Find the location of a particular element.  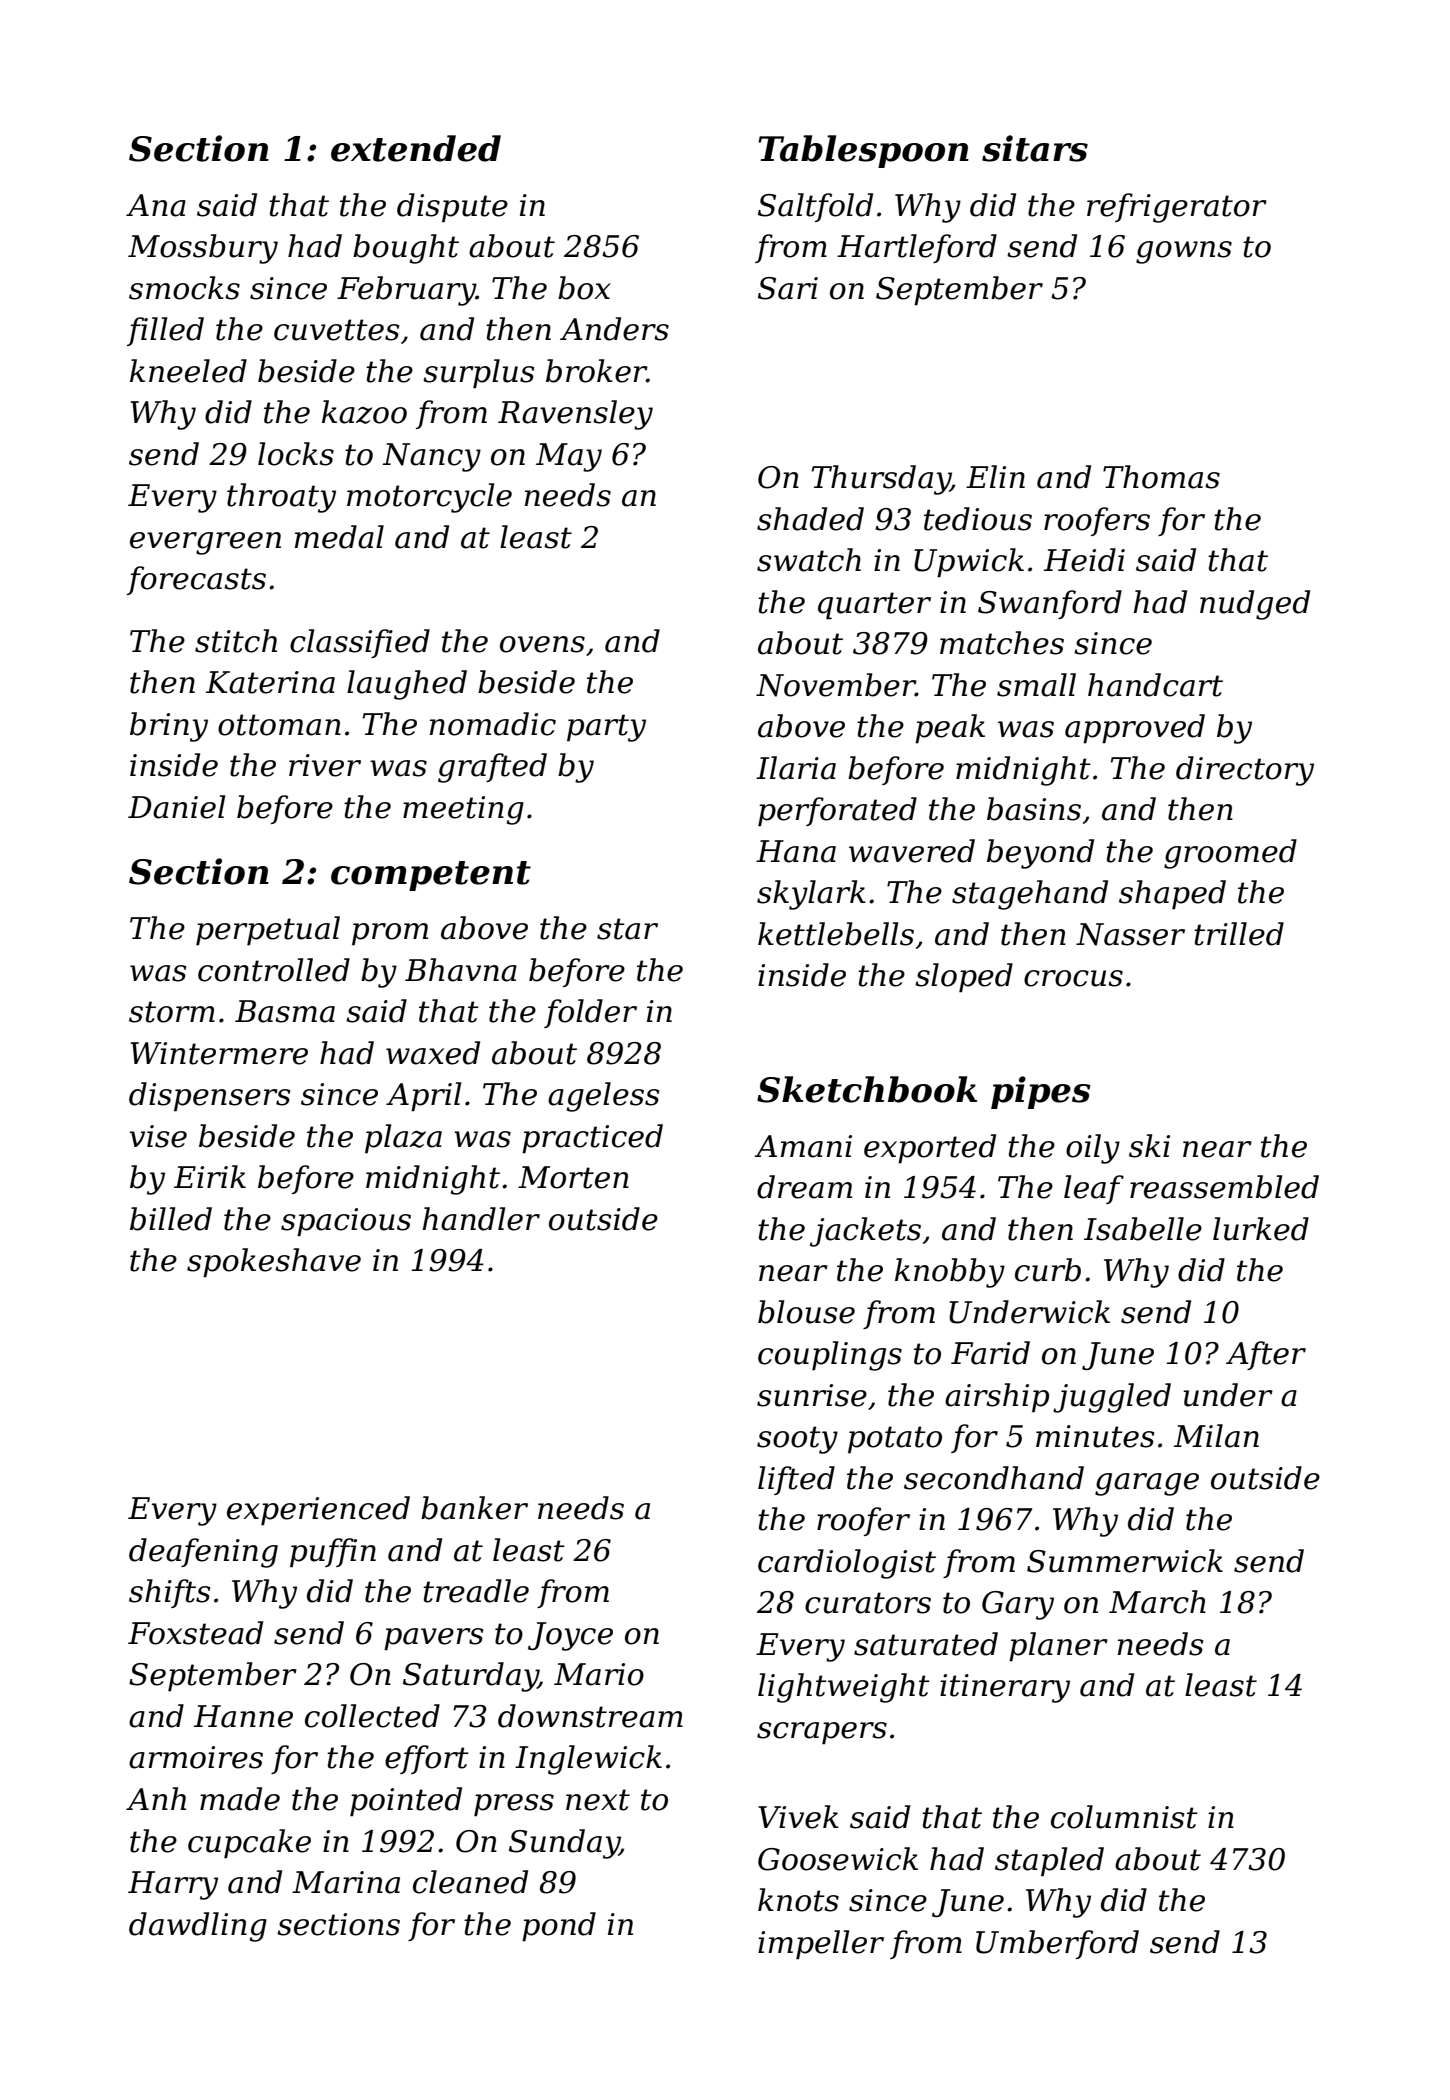

nudged is located at coordinates (1255, 605).
